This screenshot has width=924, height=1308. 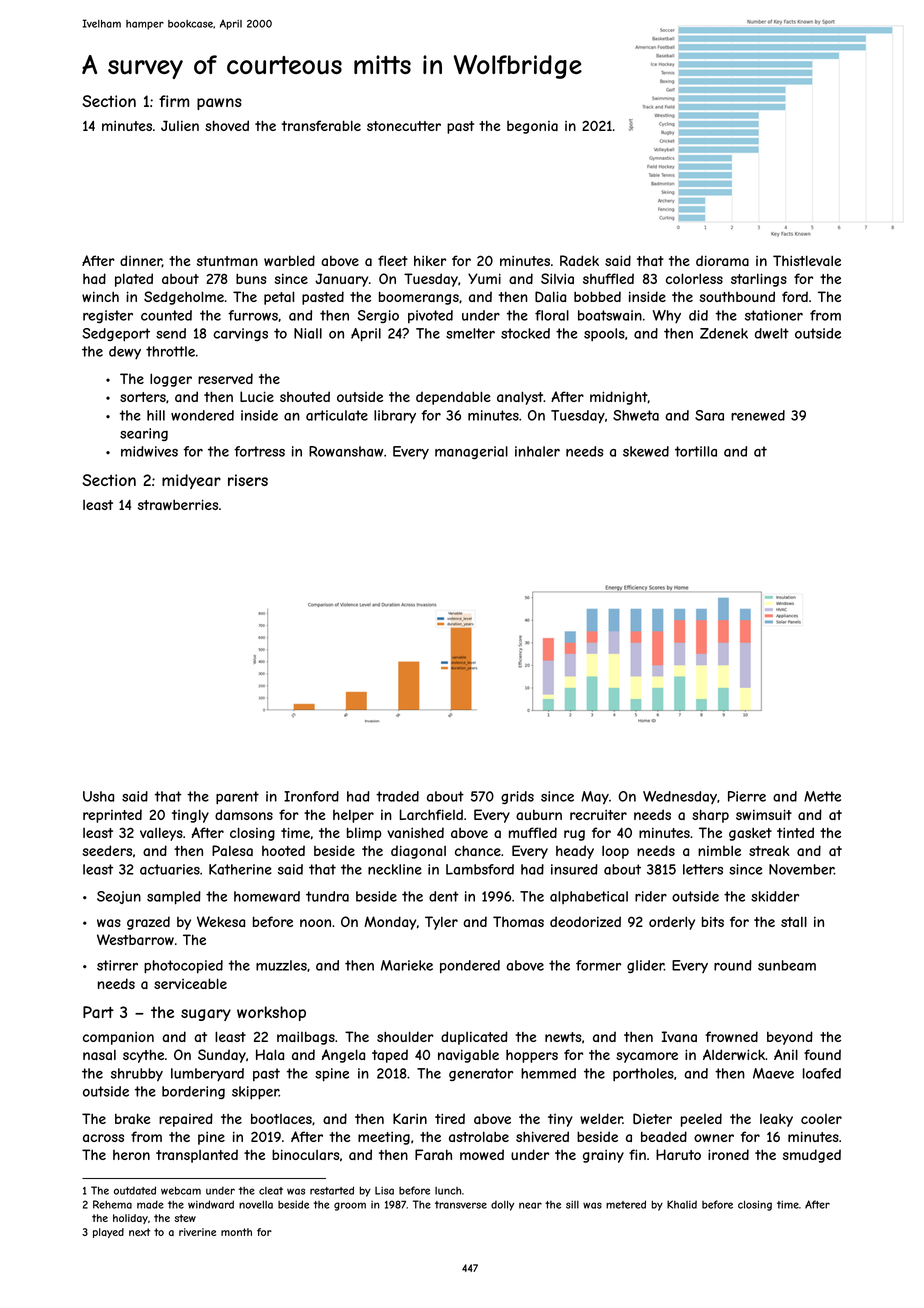 What do you see at coordinates (156, 415) in the screenshot?
I see `hill` at bounding box center [156, 415].
